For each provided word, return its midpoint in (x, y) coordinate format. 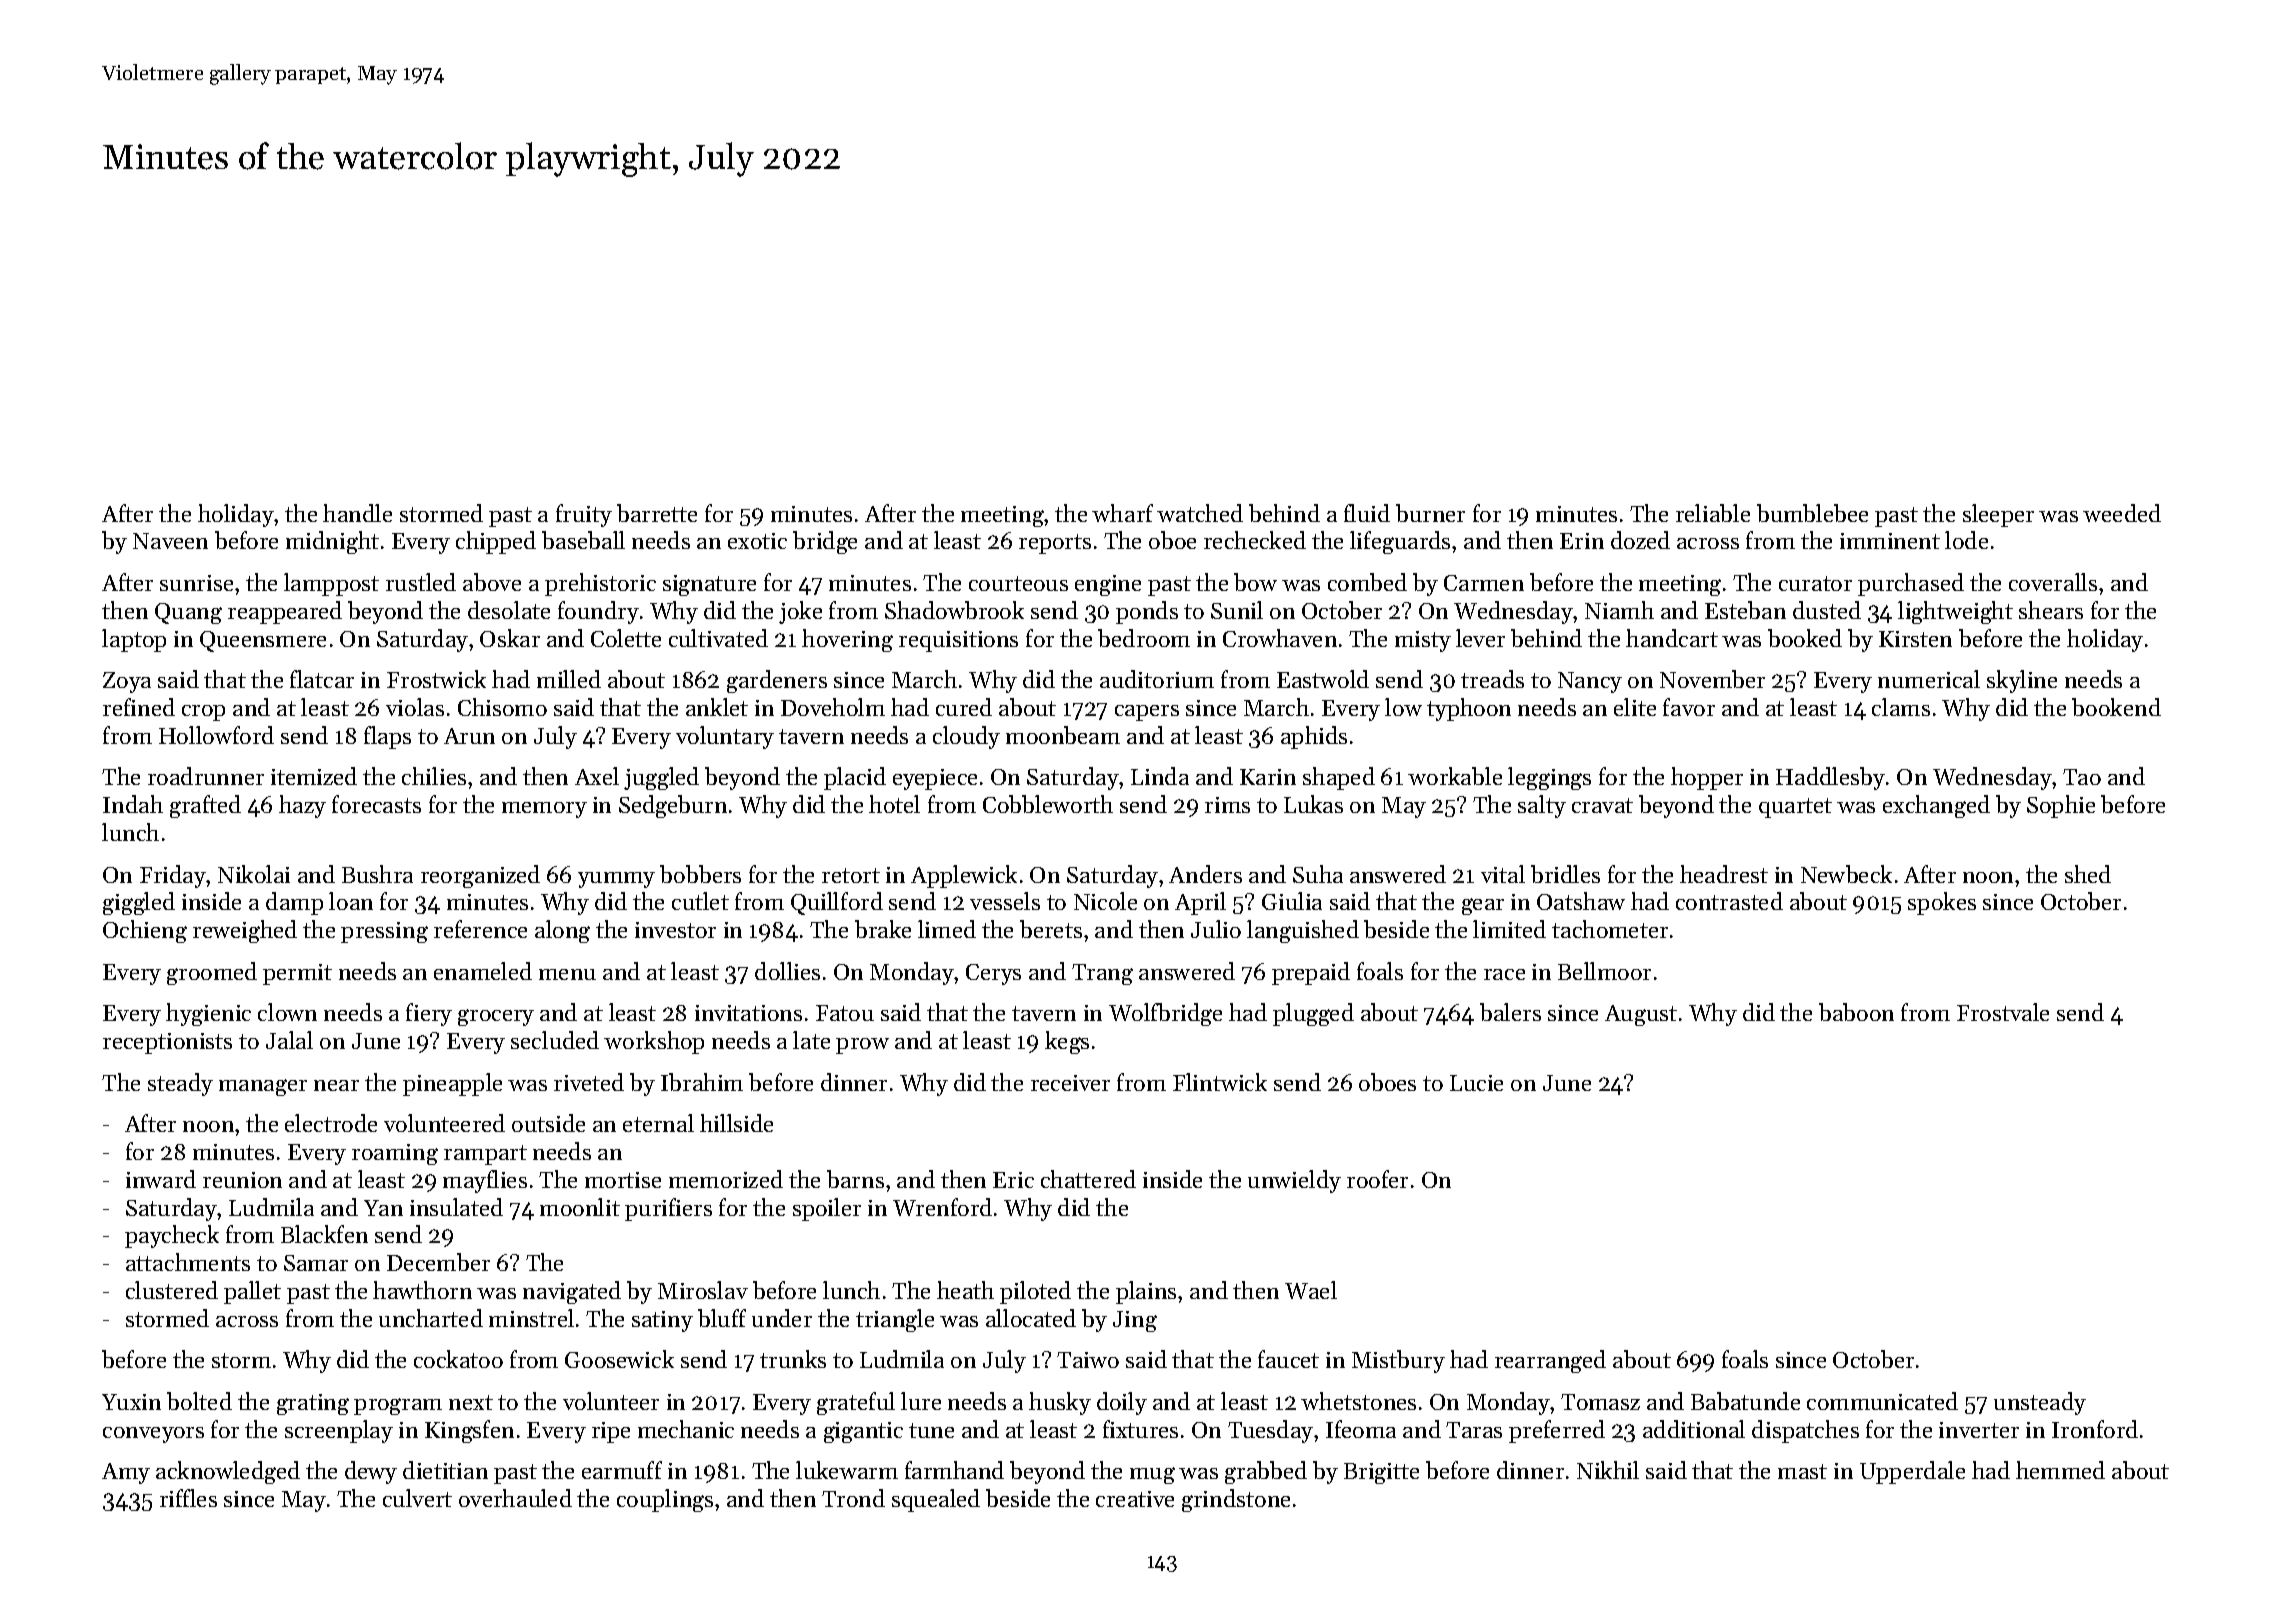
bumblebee (1812, 513)
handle (357, 513)
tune (931, 1430)
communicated (1882, 1401)
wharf (1122, 513)
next (471, 1402)
